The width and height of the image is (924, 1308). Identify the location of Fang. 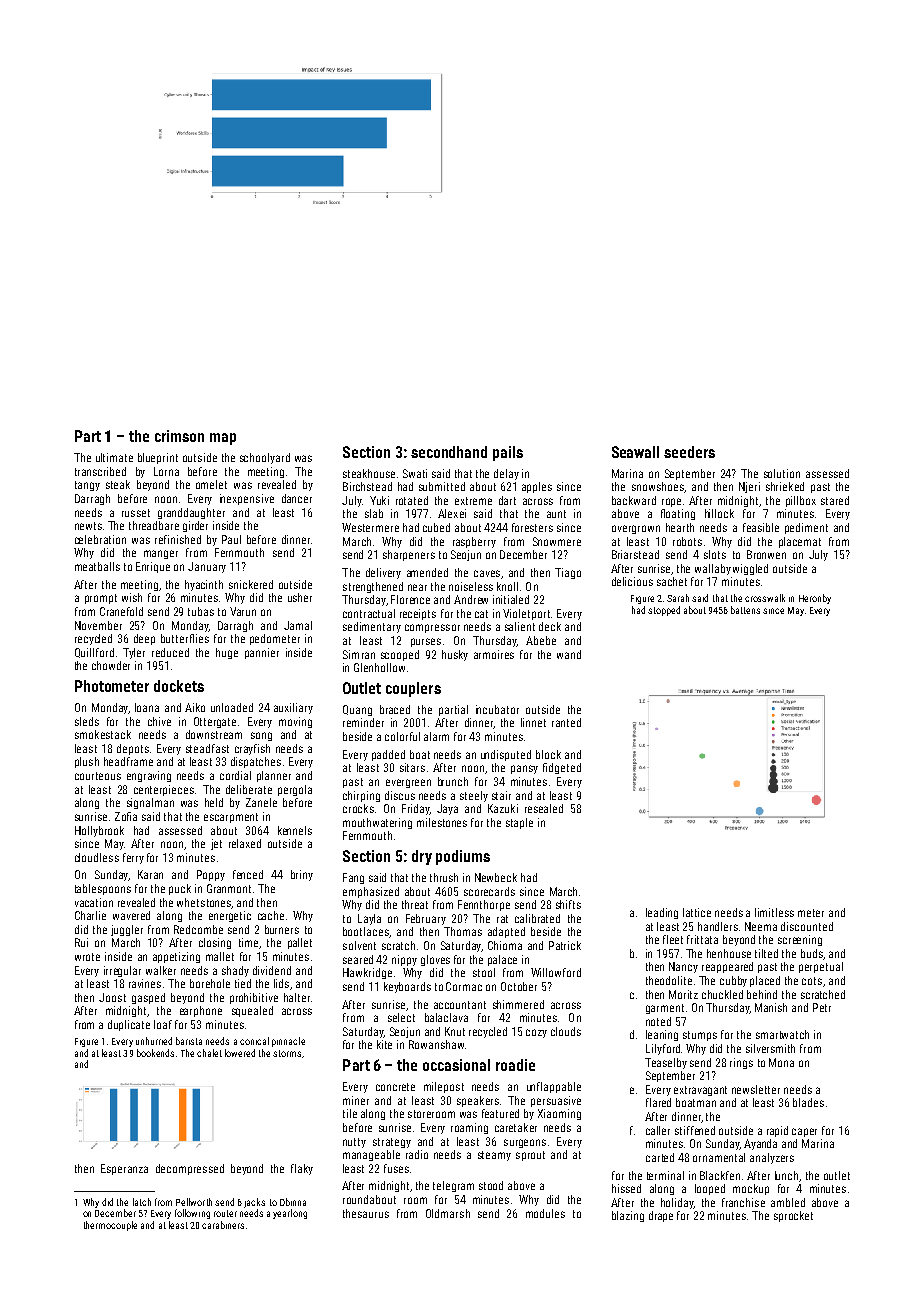
(353, 878).
